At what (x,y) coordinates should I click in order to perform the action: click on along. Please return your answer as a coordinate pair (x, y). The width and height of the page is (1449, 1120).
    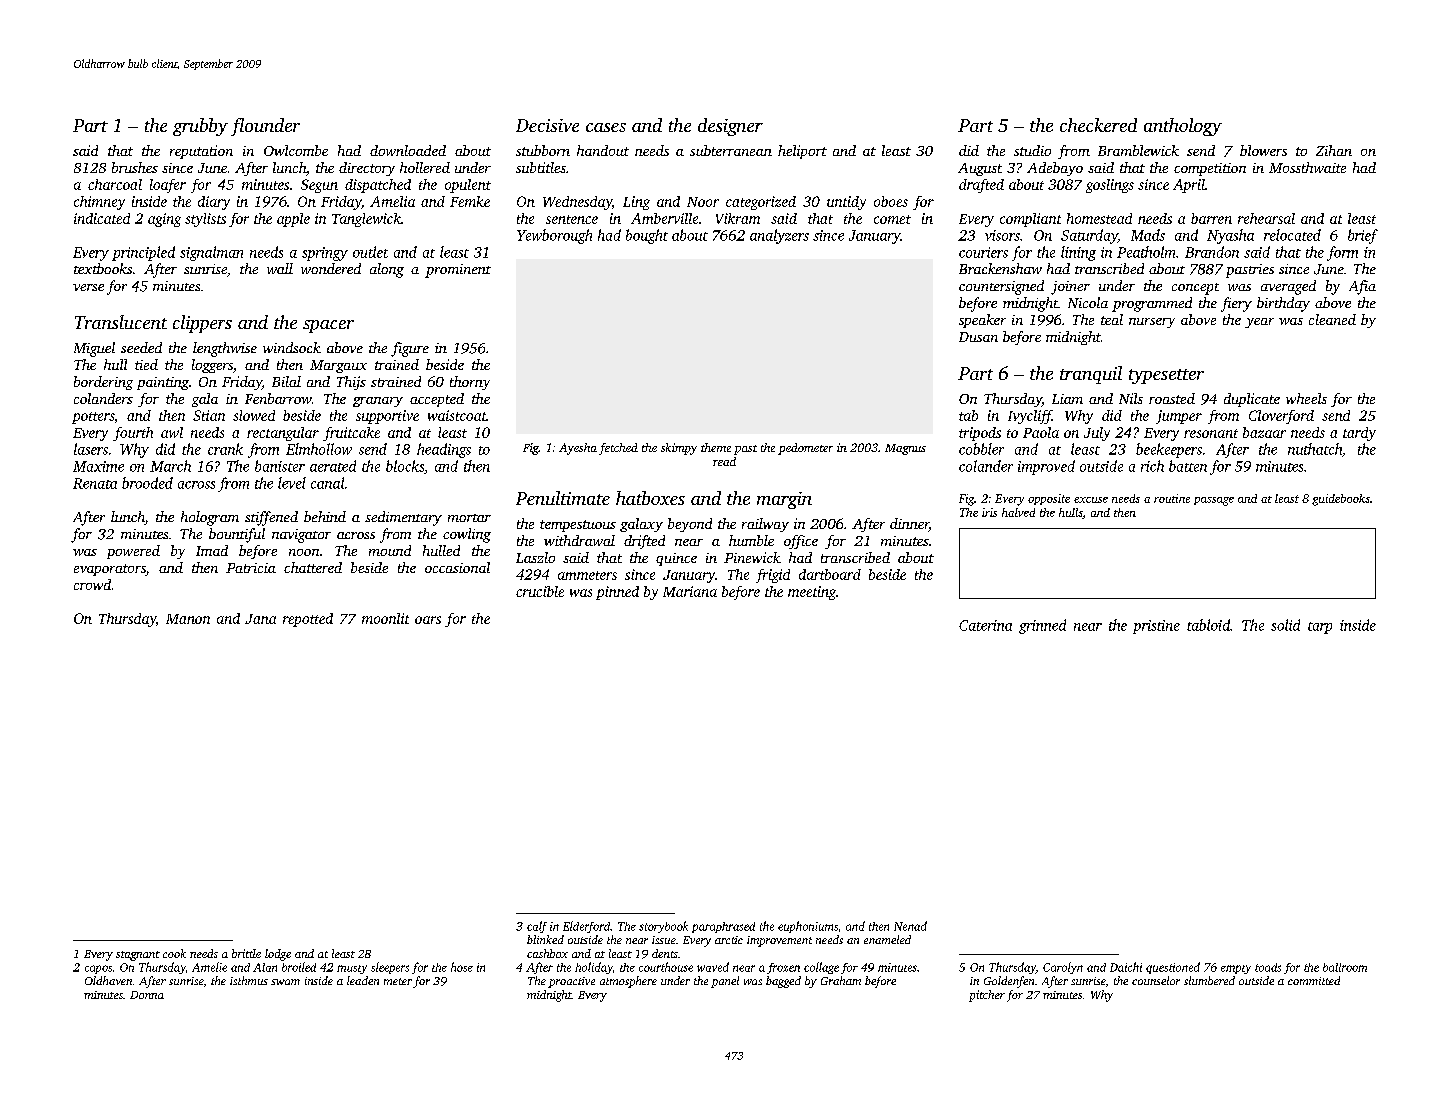
    Looking at the image, I should click on (387, 270).
